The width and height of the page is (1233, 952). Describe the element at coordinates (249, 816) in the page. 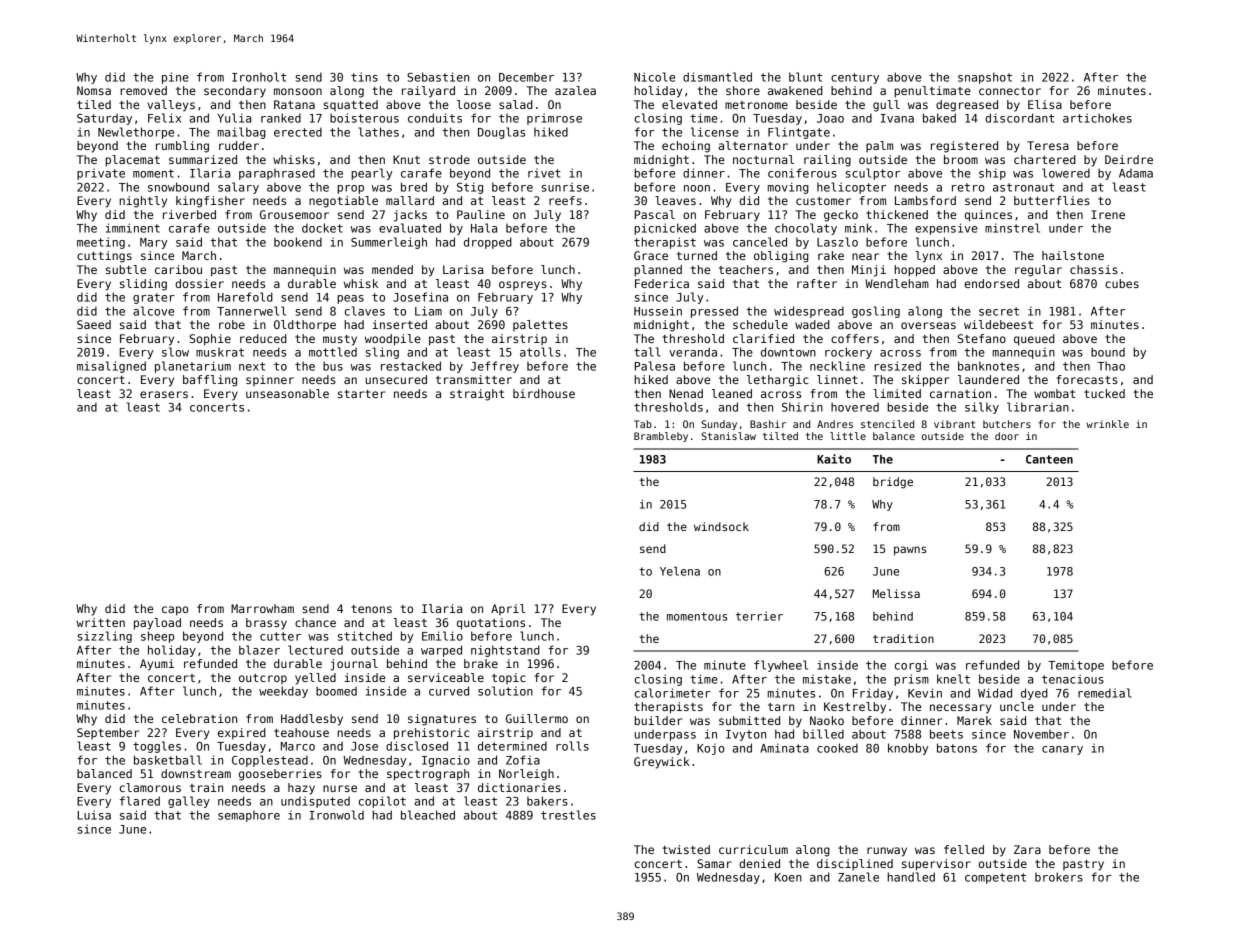

I see `semaphore` at that location.
